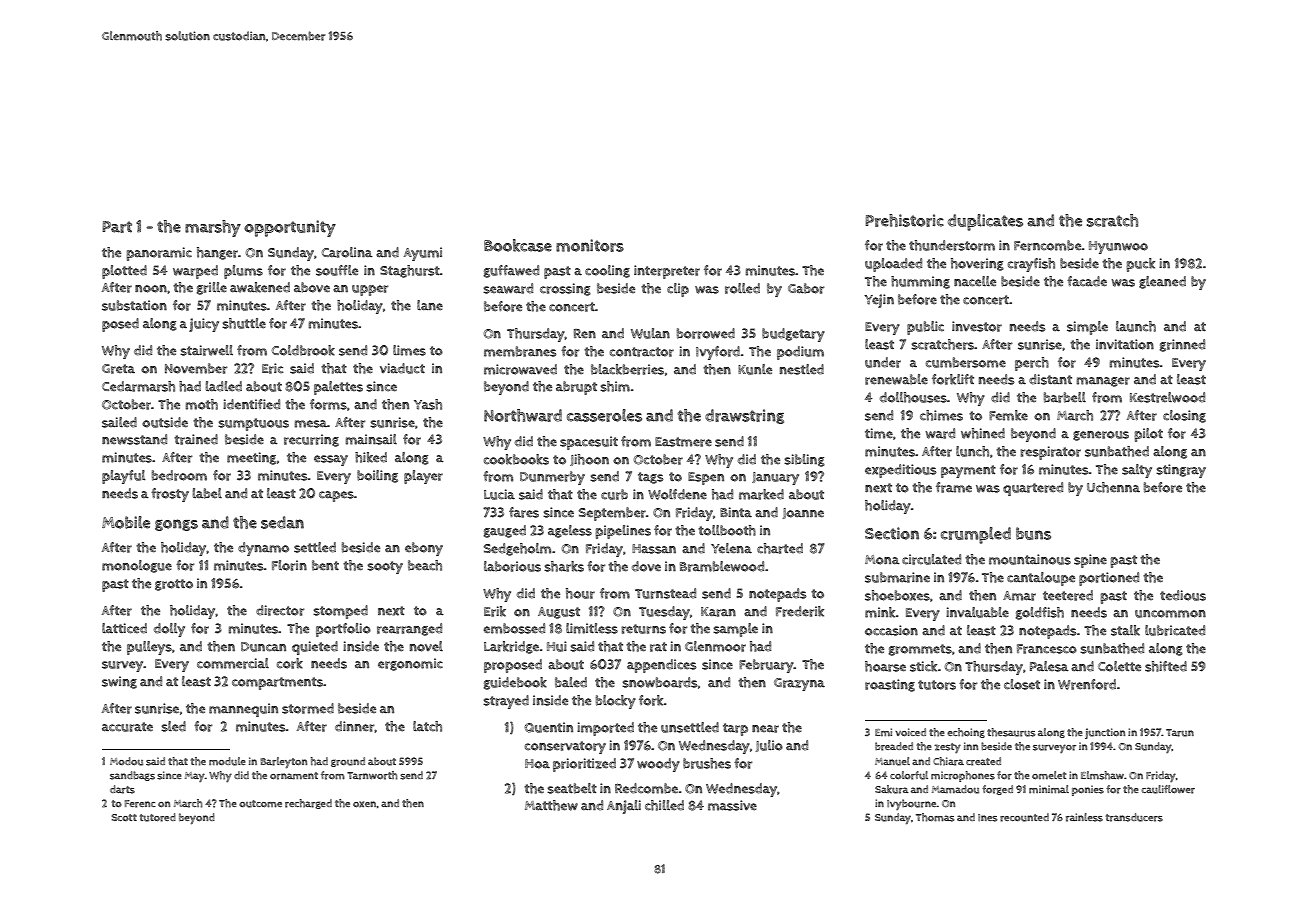 The height and width of the document is (924, 1308). I want to click on stomped, so click(340, 612).
